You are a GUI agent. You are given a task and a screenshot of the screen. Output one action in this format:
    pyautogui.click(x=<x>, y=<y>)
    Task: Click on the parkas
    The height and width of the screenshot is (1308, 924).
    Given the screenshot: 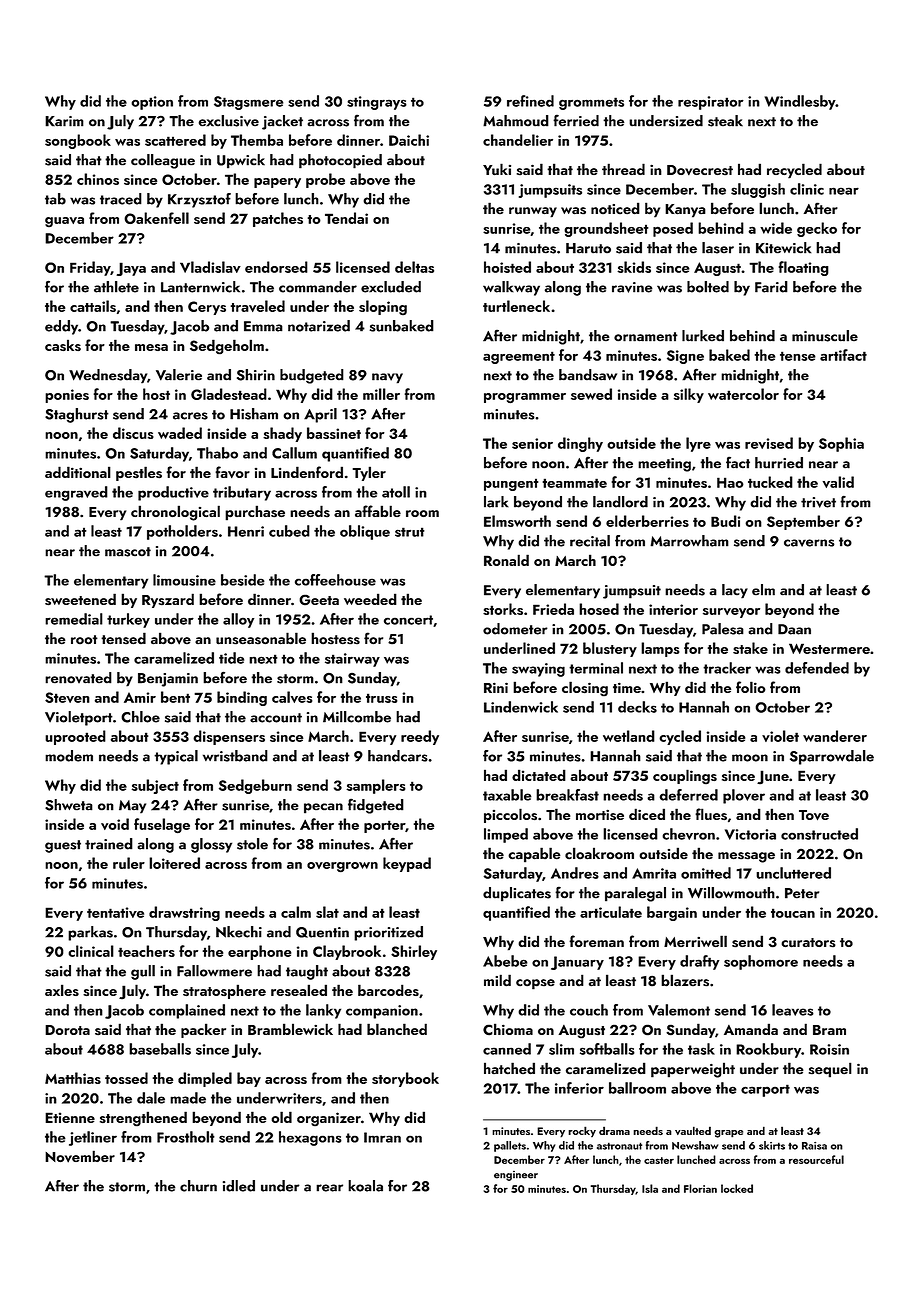 What is the action you would take?
    pyautogui.click(x=90, y=933)
